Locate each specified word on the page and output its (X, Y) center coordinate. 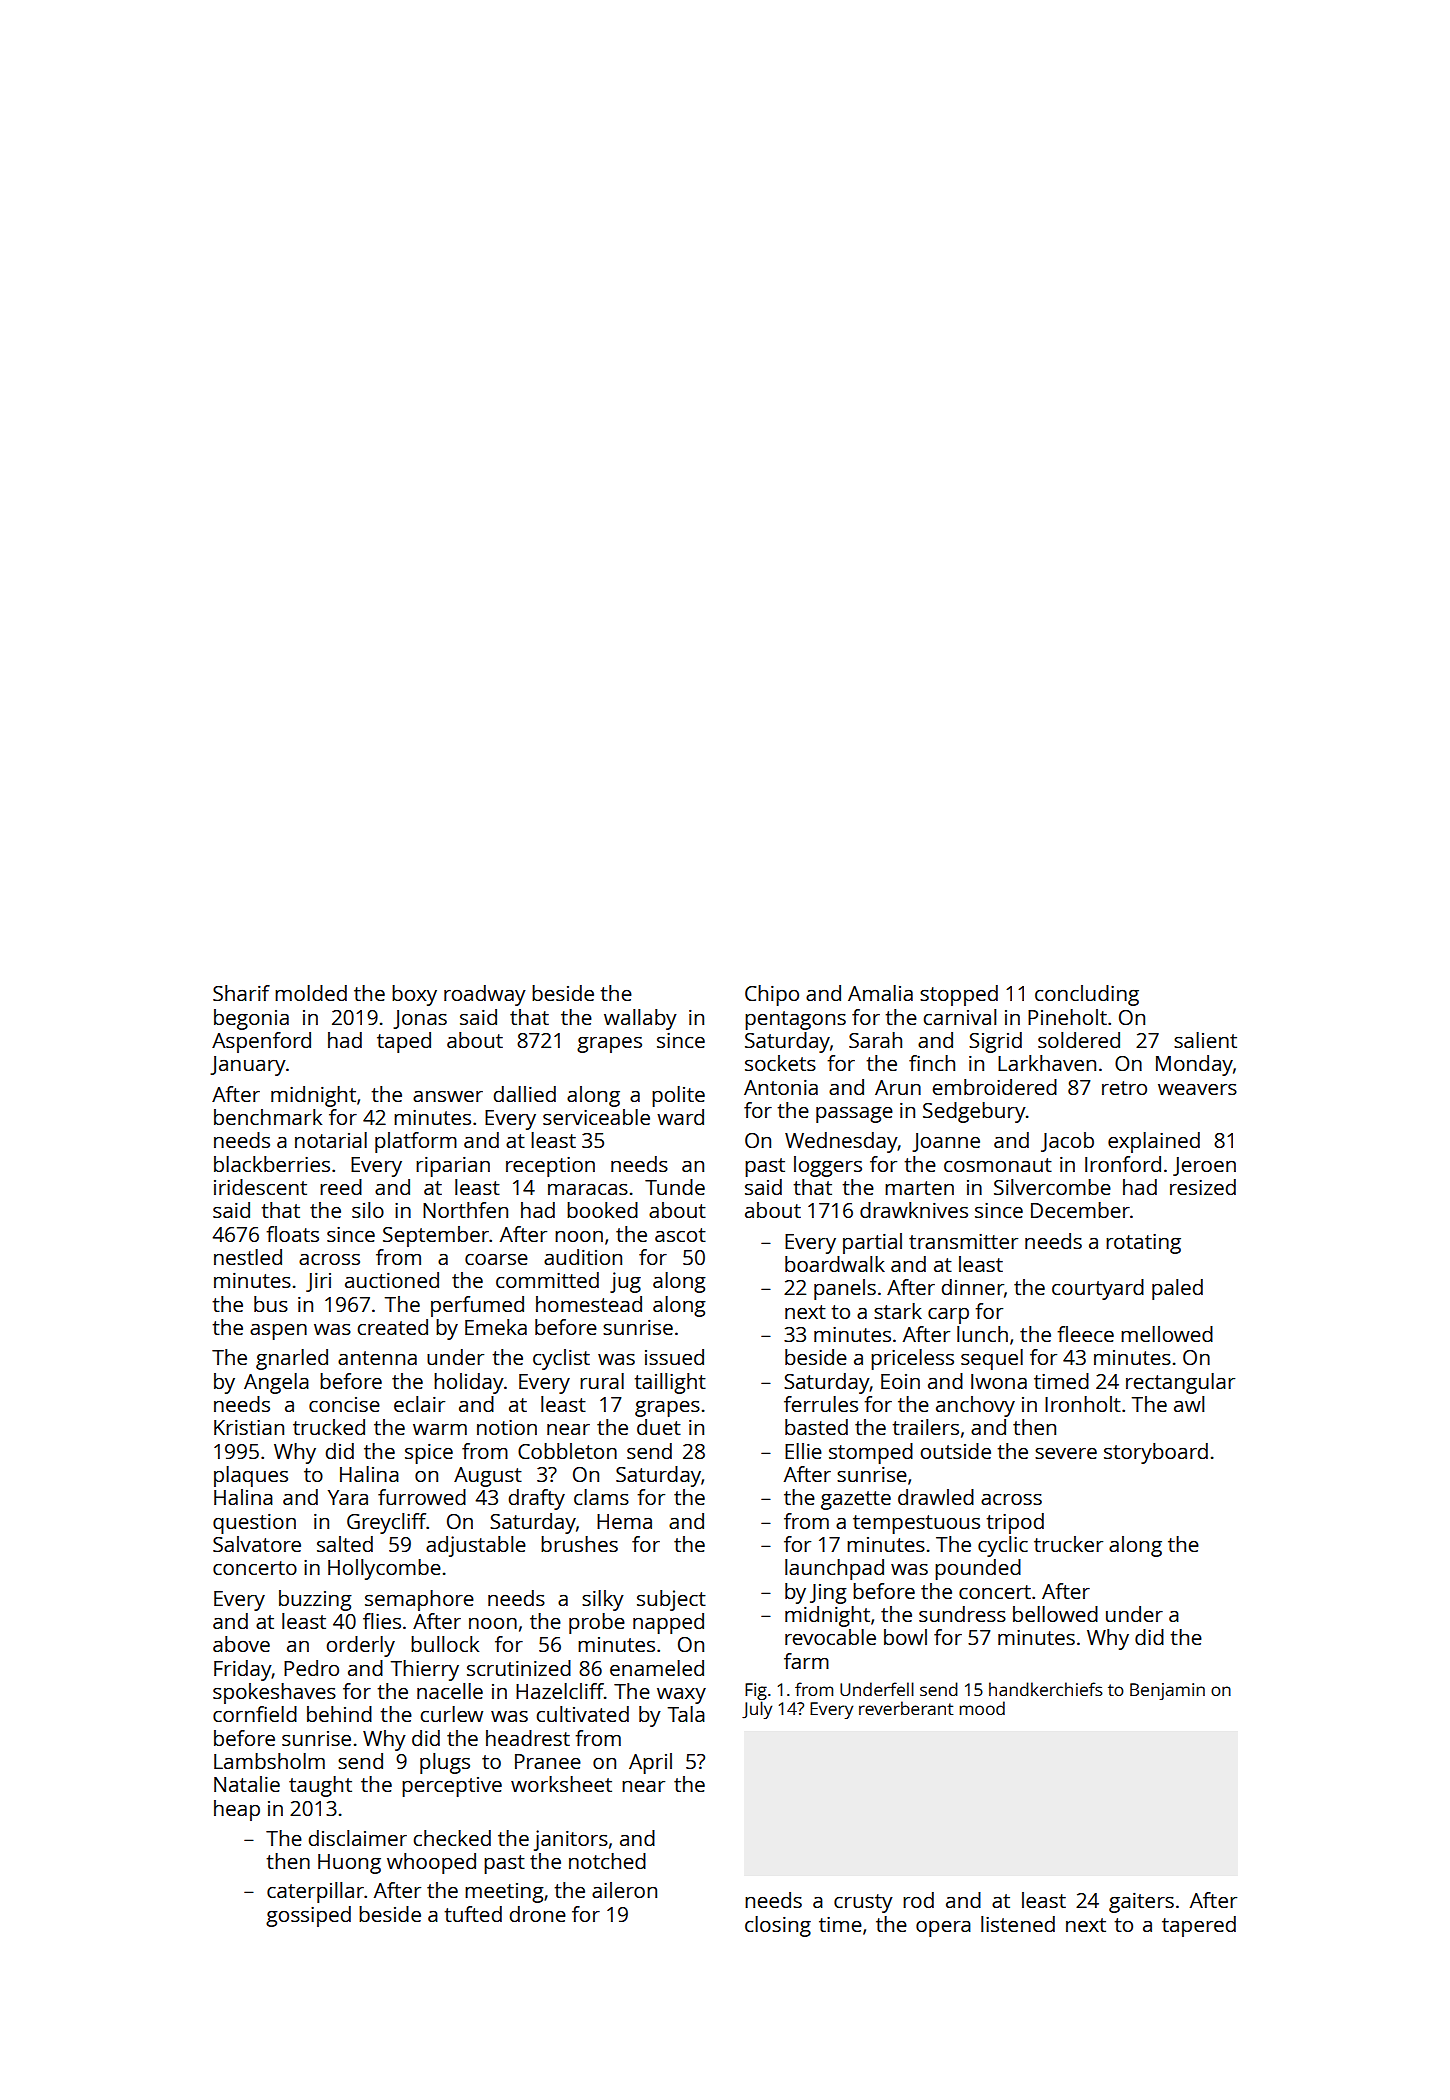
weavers (1197, 1089)
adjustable (476, 1546)
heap (237, 1810)
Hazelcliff (560, 1691)
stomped (871, 1453)
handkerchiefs (1046, 1689)
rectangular (1180, 1383)
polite (678, 1096)
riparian (453, 1167)
